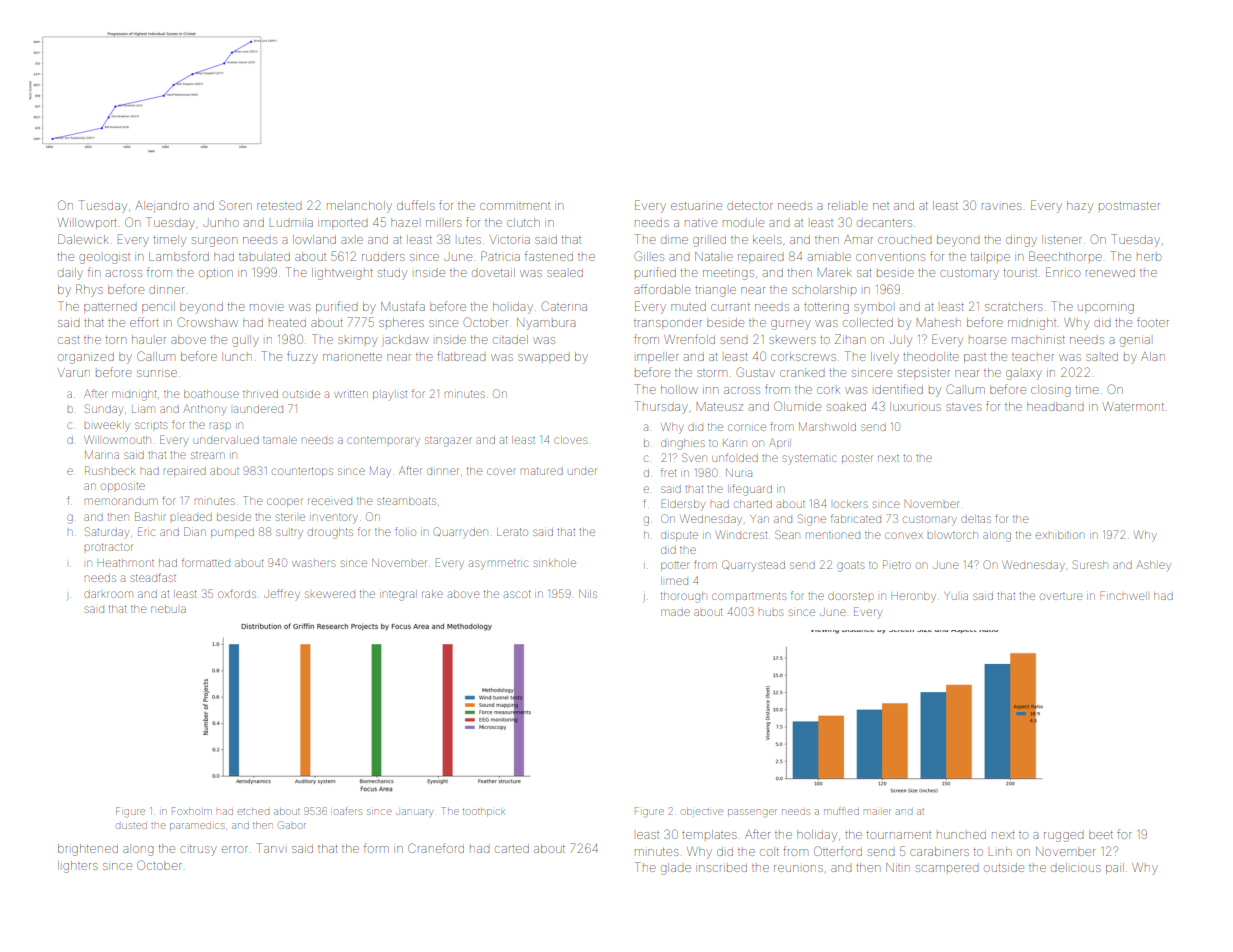  Describe the element at coordinates (168, 609) in the screenshot. I see `nebula` at that location.
